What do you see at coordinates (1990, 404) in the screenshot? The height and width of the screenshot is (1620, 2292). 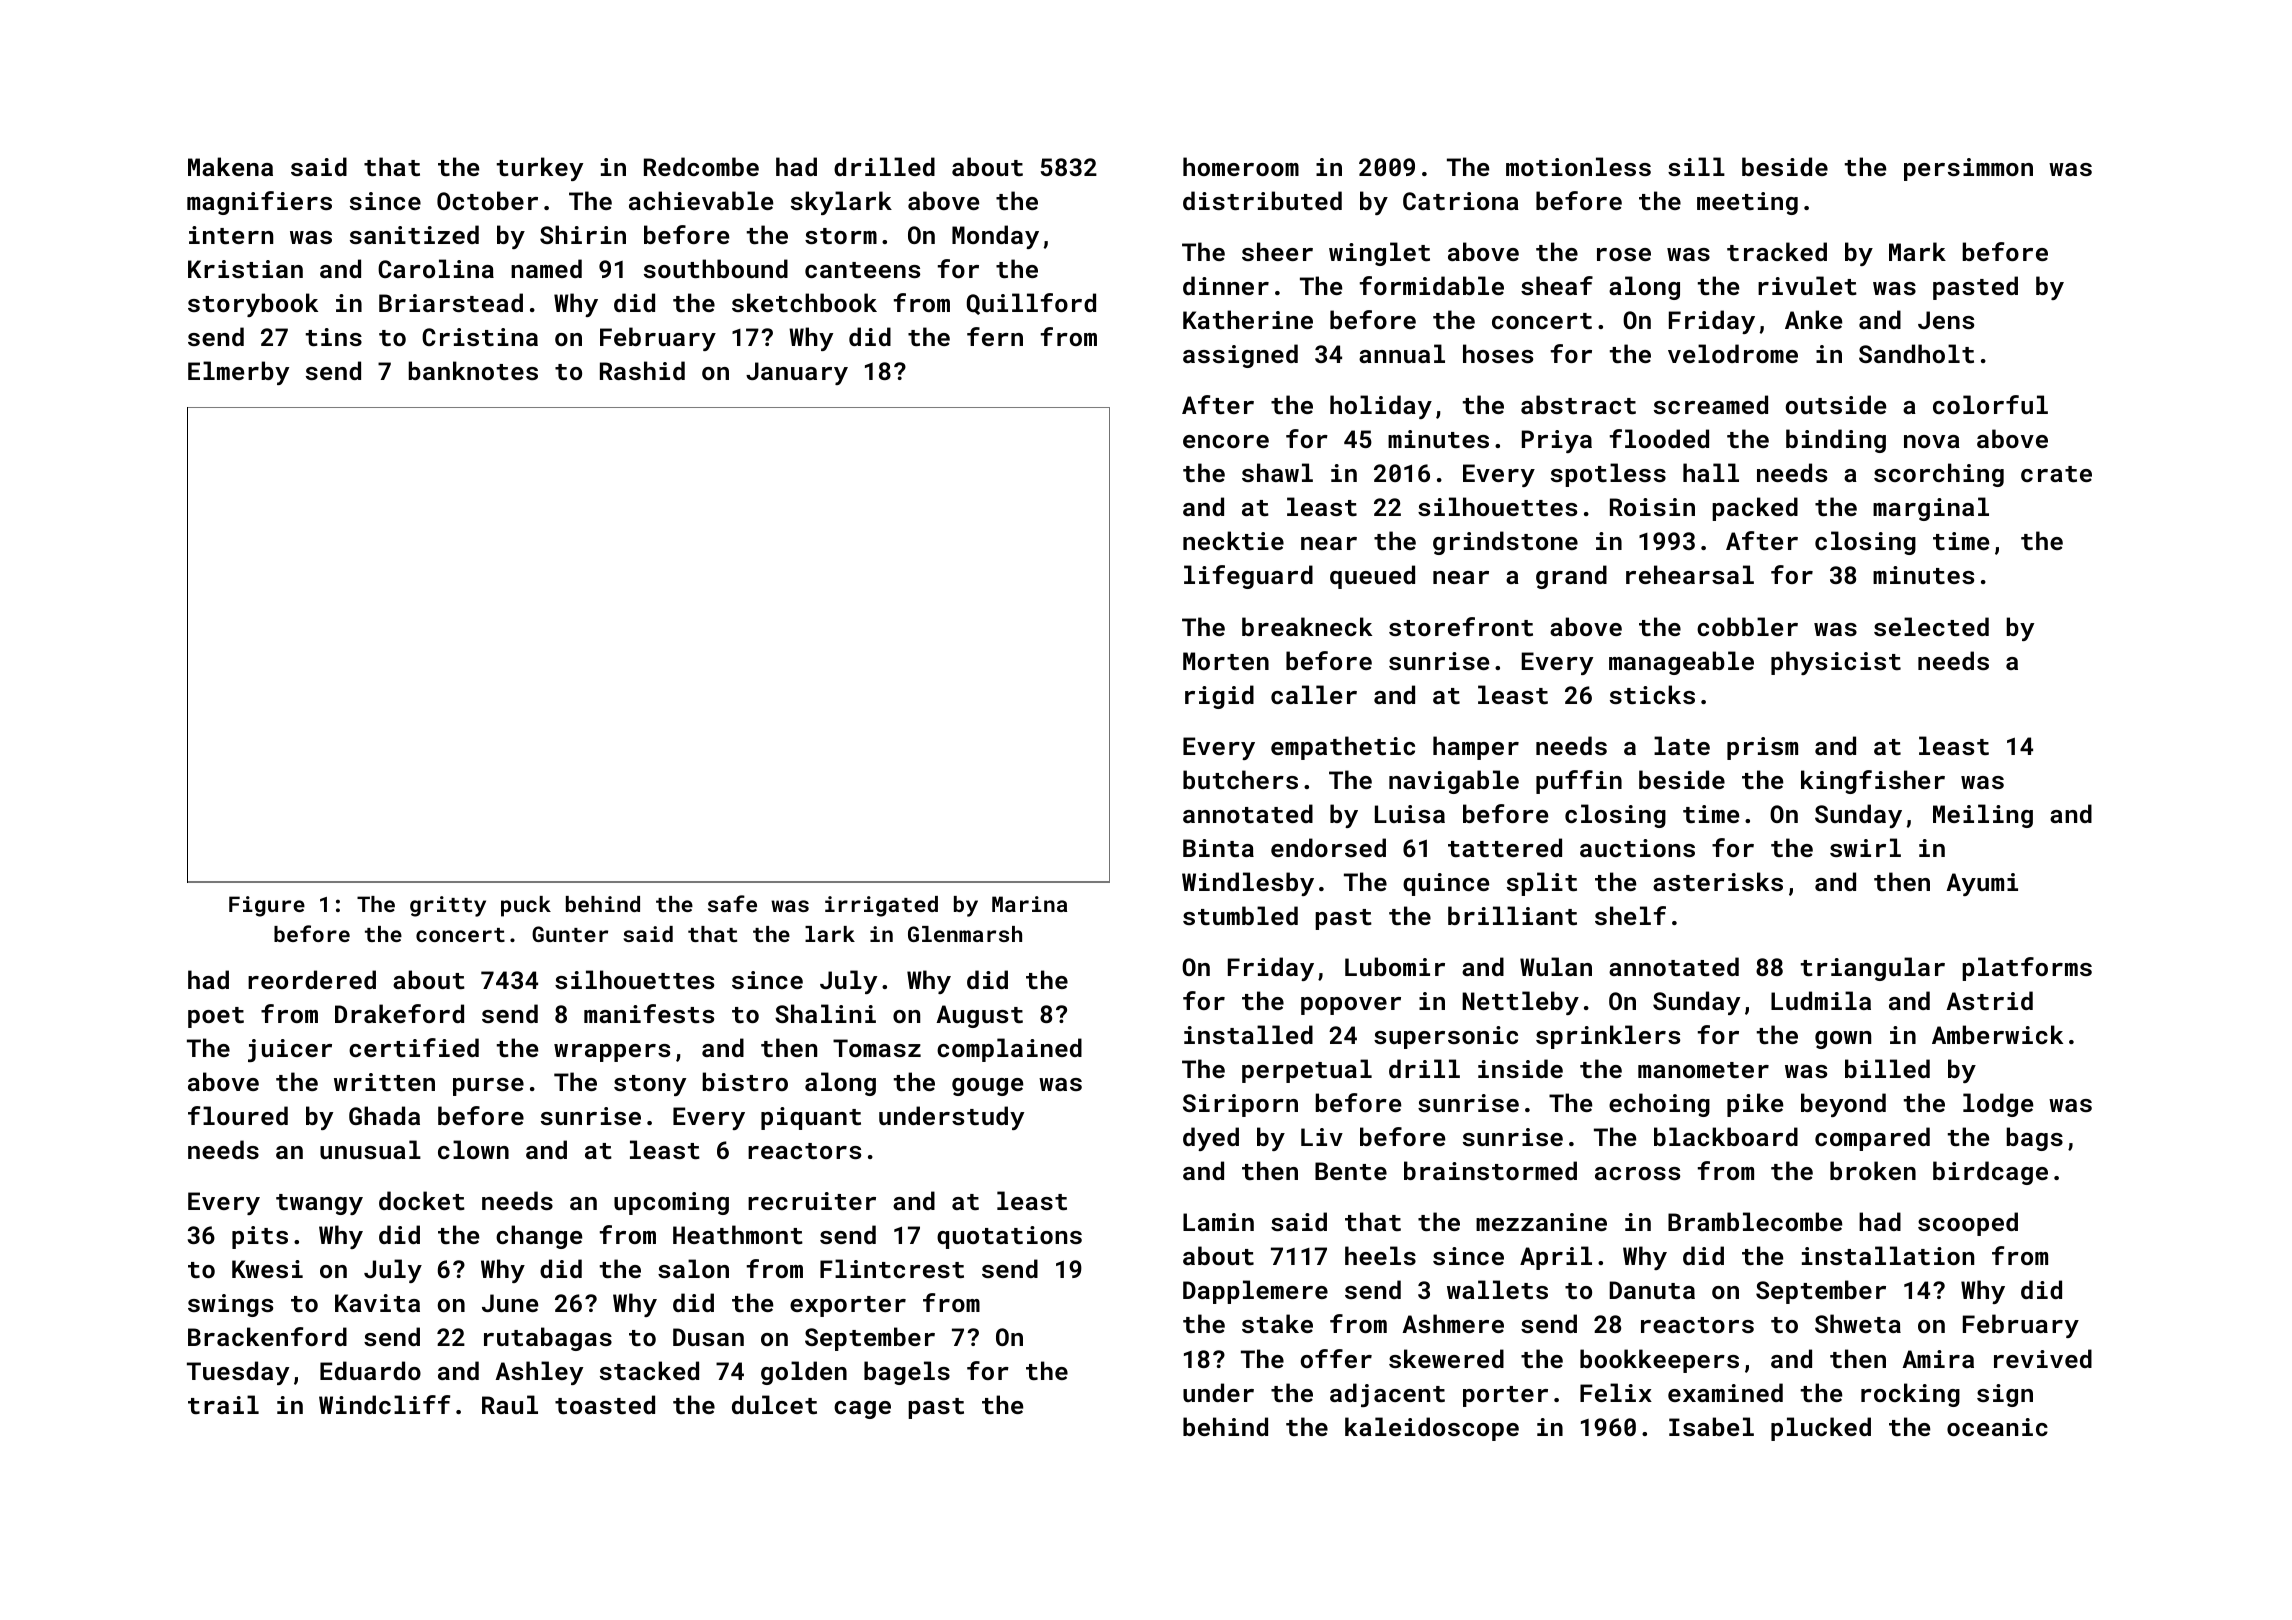 I see `colorful` at bounding box center [1990, 404].
